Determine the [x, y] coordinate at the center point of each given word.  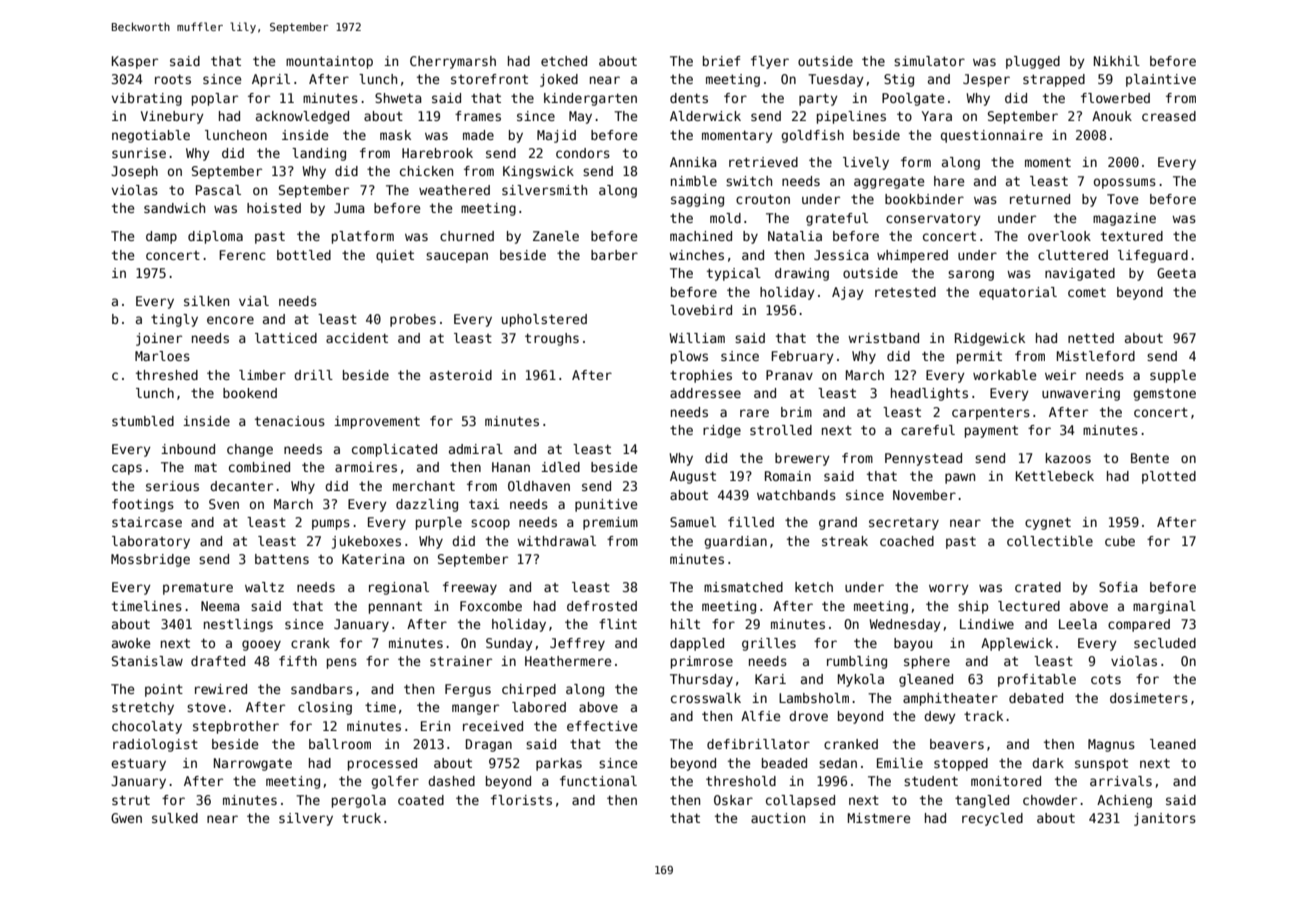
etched [564, 61]
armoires [366, 467]
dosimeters [1149, 698]
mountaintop [329, 62]
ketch [814, 587]
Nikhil [1117, 61]
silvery [306, 819]
